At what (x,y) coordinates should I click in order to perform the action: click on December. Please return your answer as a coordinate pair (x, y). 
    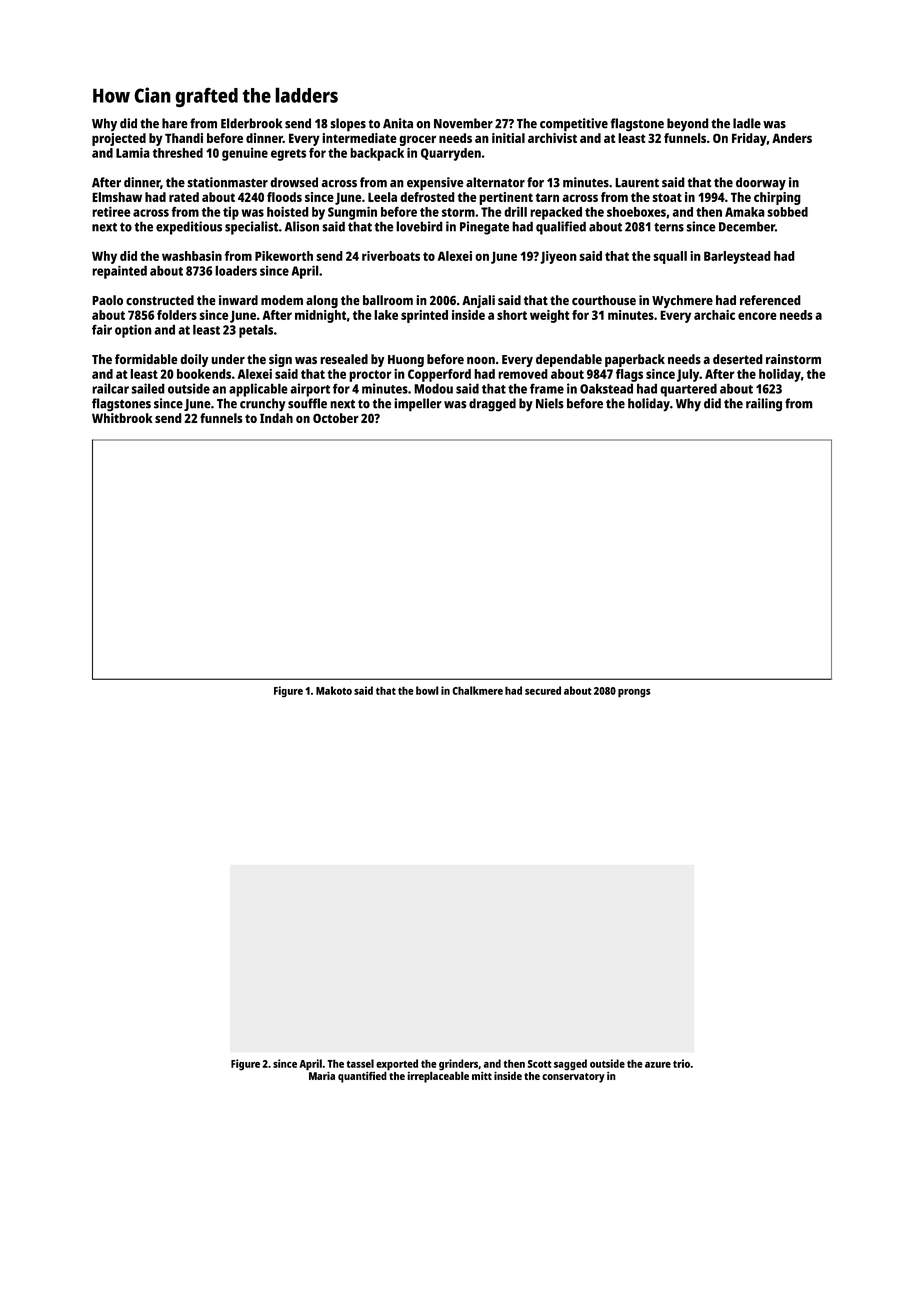
    Looking at the image, I should click on (747, 226).
